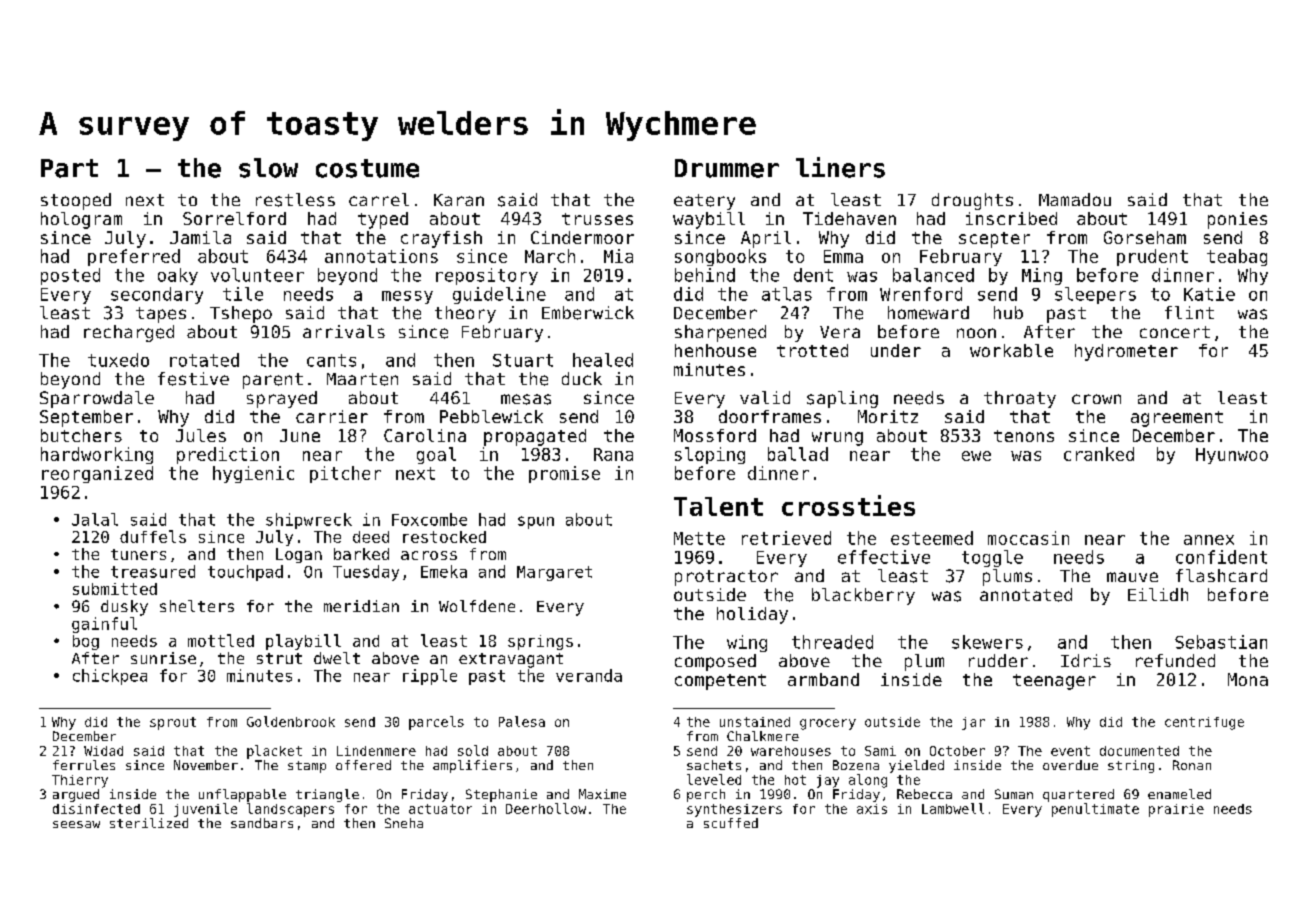  What do you see at coordinates (404, 823) in the image?
I see `Sneha` at bounding box center [404, 823].
